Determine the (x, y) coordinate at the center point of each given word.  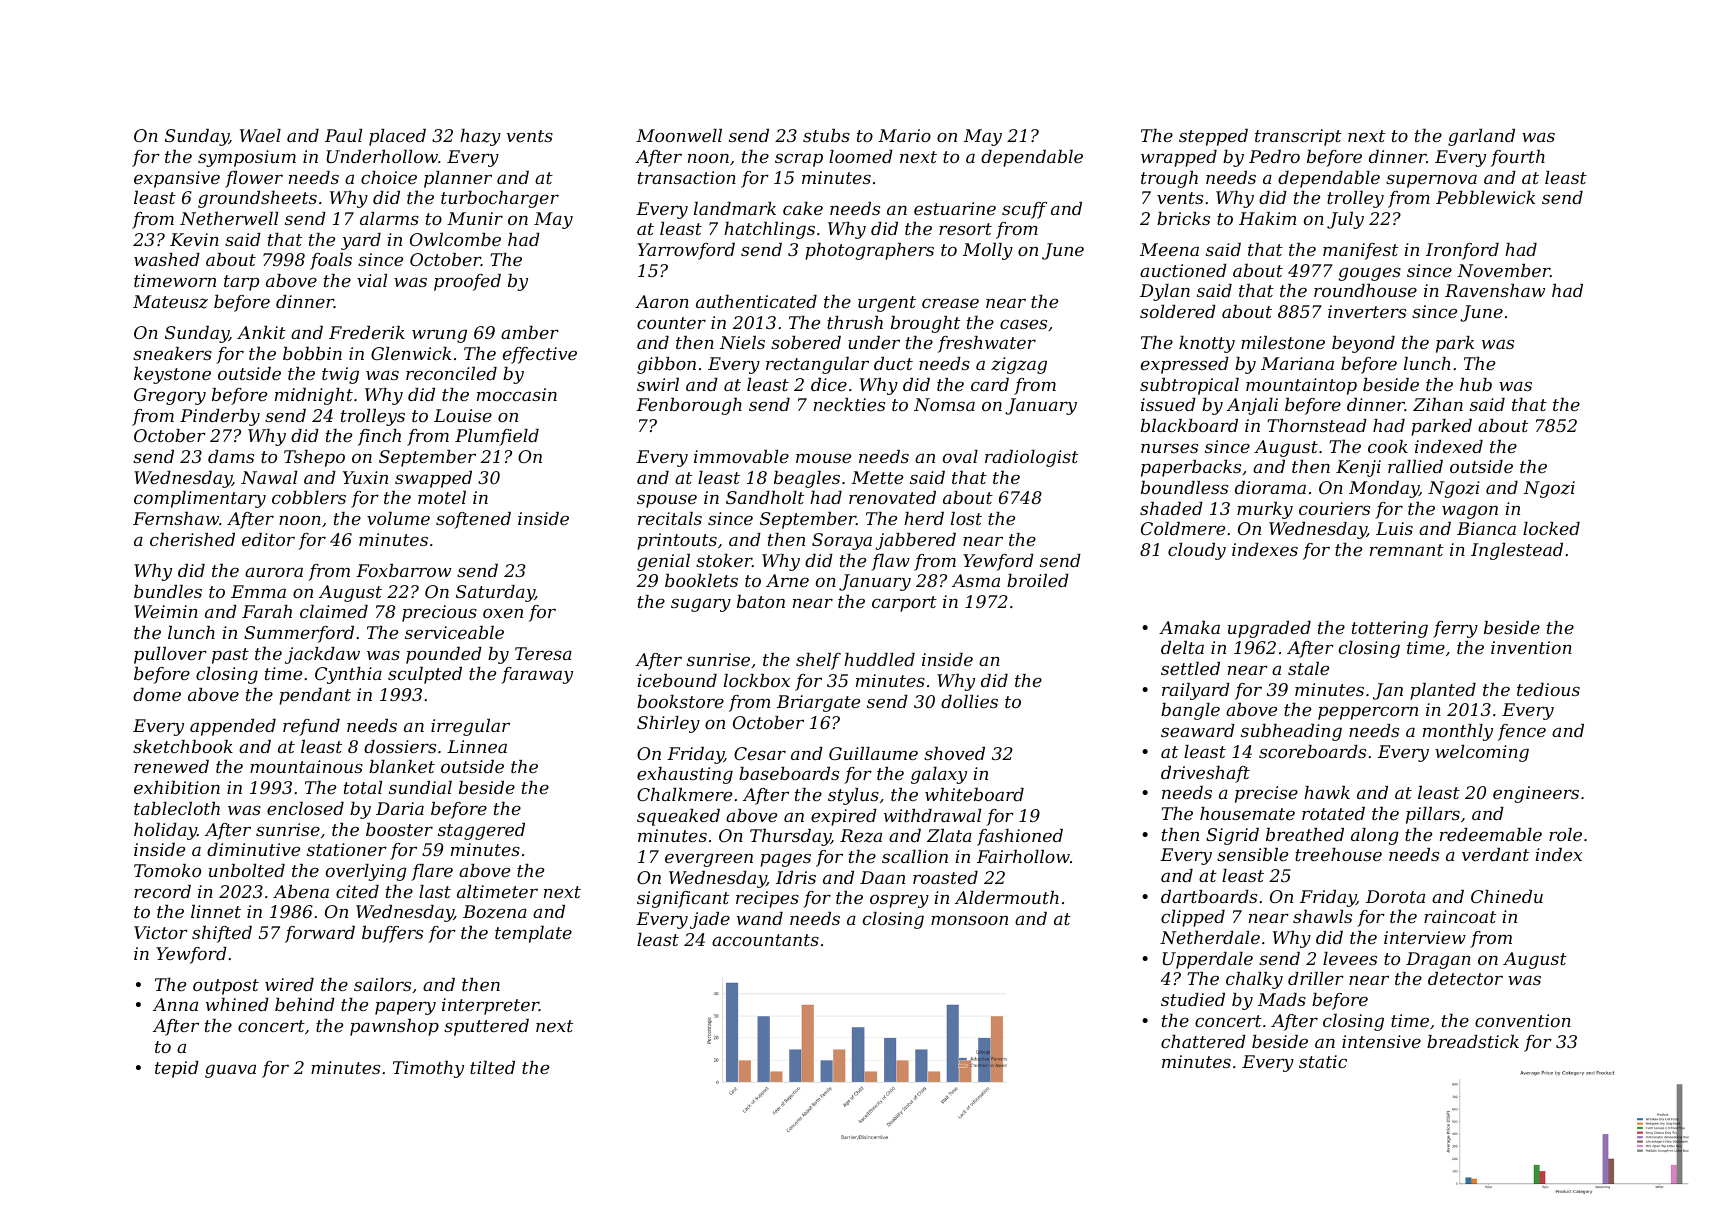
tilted (492, 1067)
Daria (400, 808)
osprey (899, 901)
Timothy (428, 1069)
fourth (1518, 158)
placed (397, 137)
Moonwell (679, 135)
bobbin (312, 353)
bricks (1183, 218)
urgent (887, 304)
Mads (1282, 999)
